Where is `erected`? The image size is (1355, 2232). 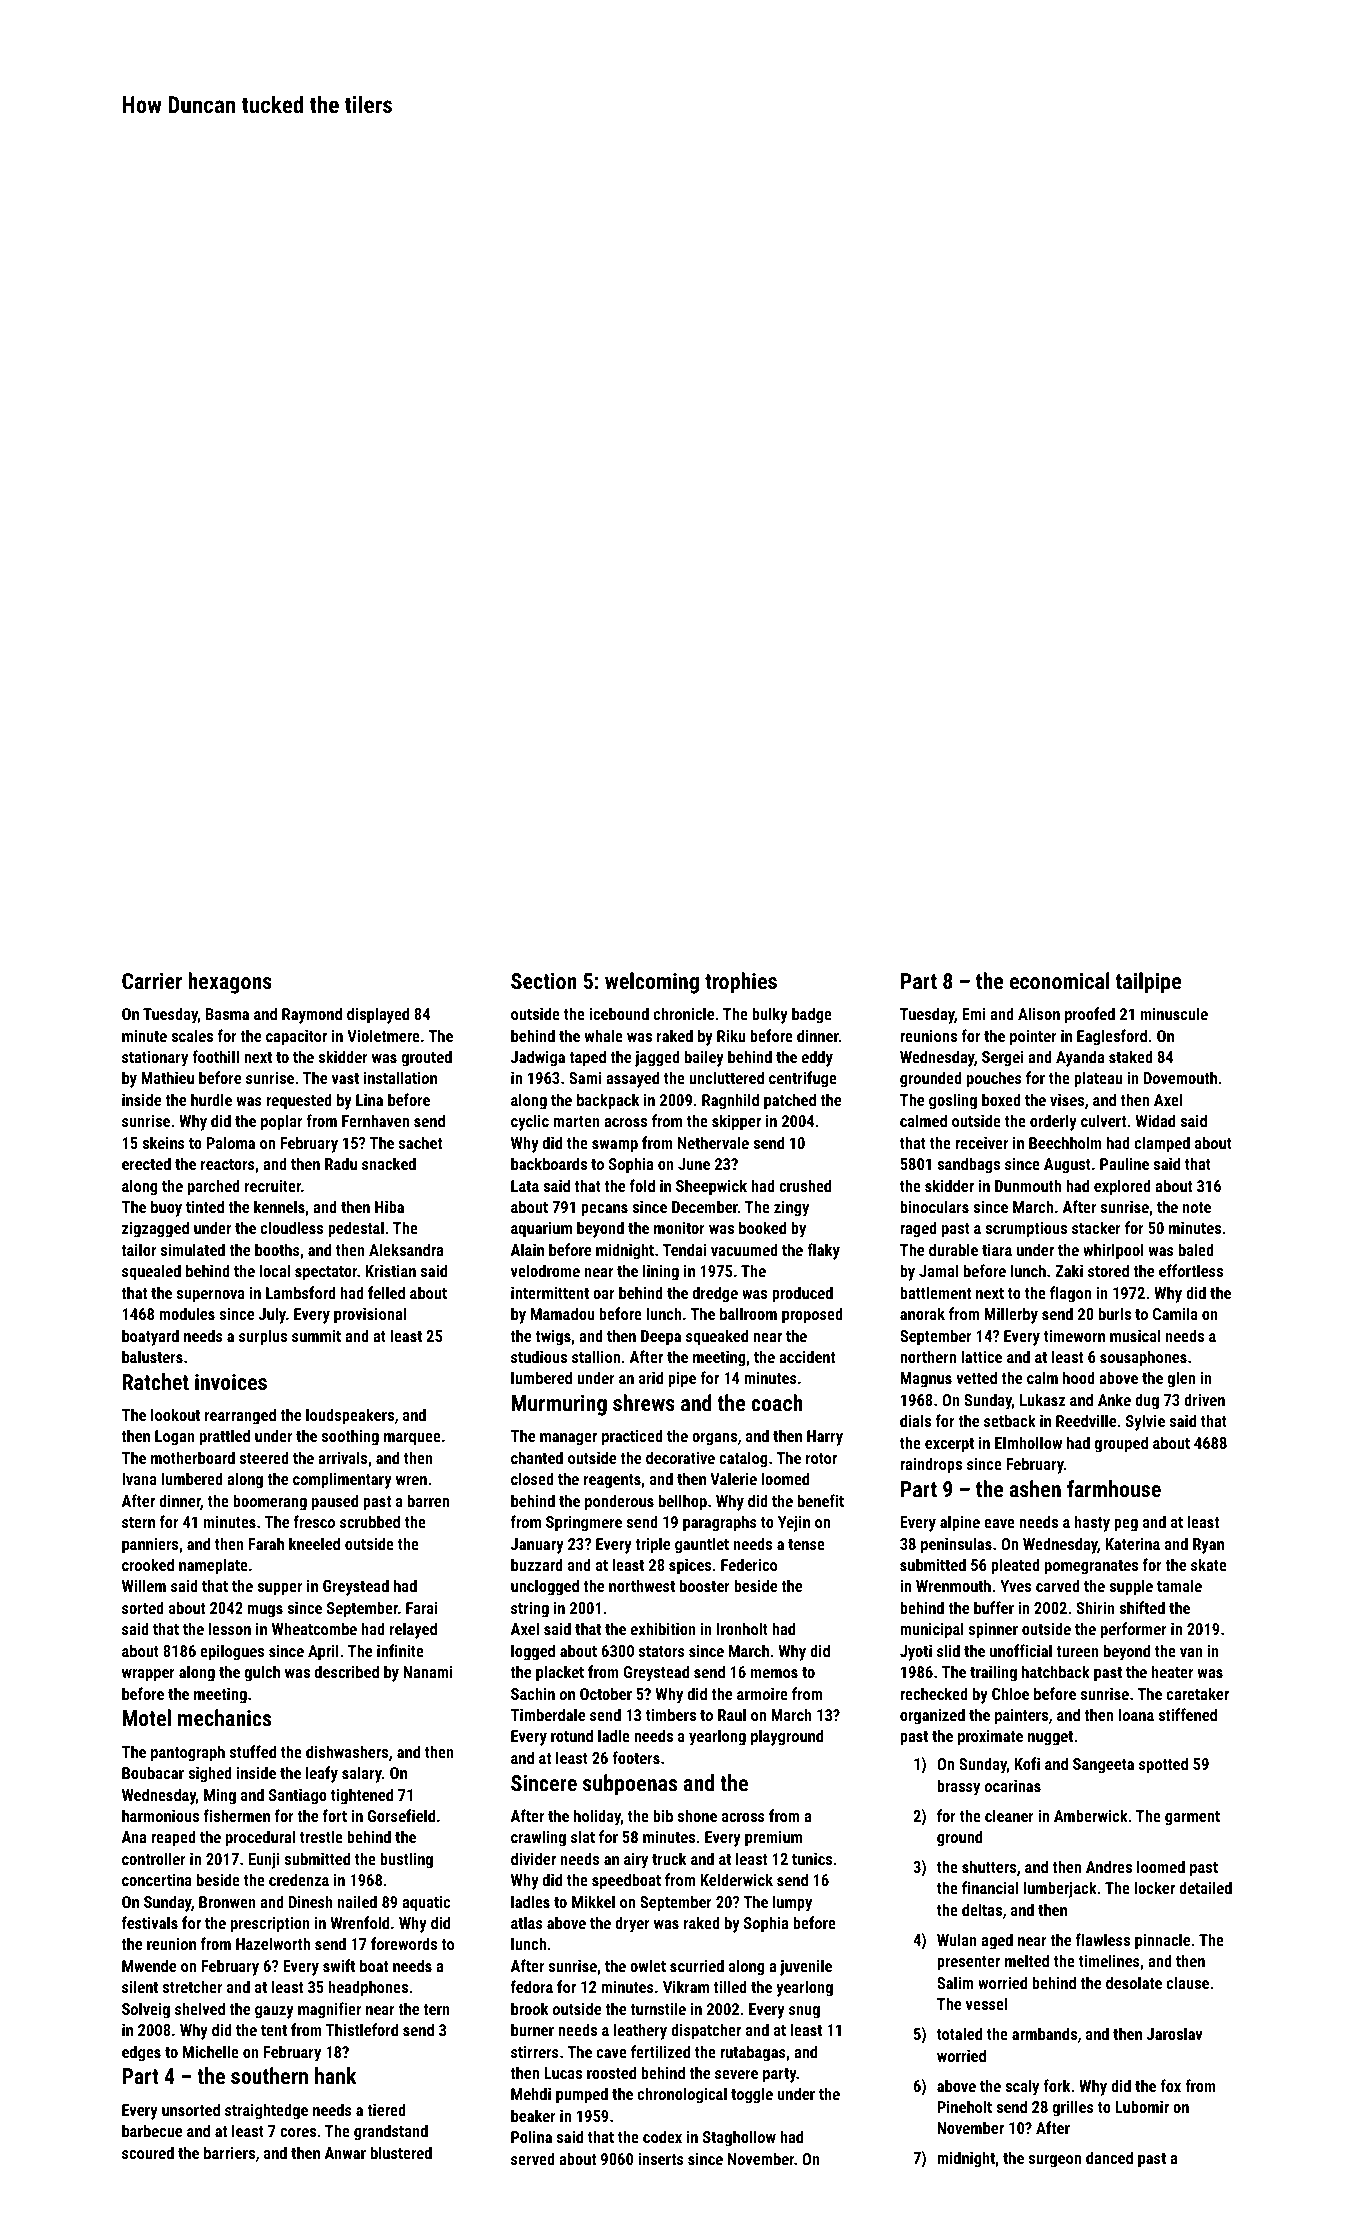 erected is located at coordinates (146, 1163).
